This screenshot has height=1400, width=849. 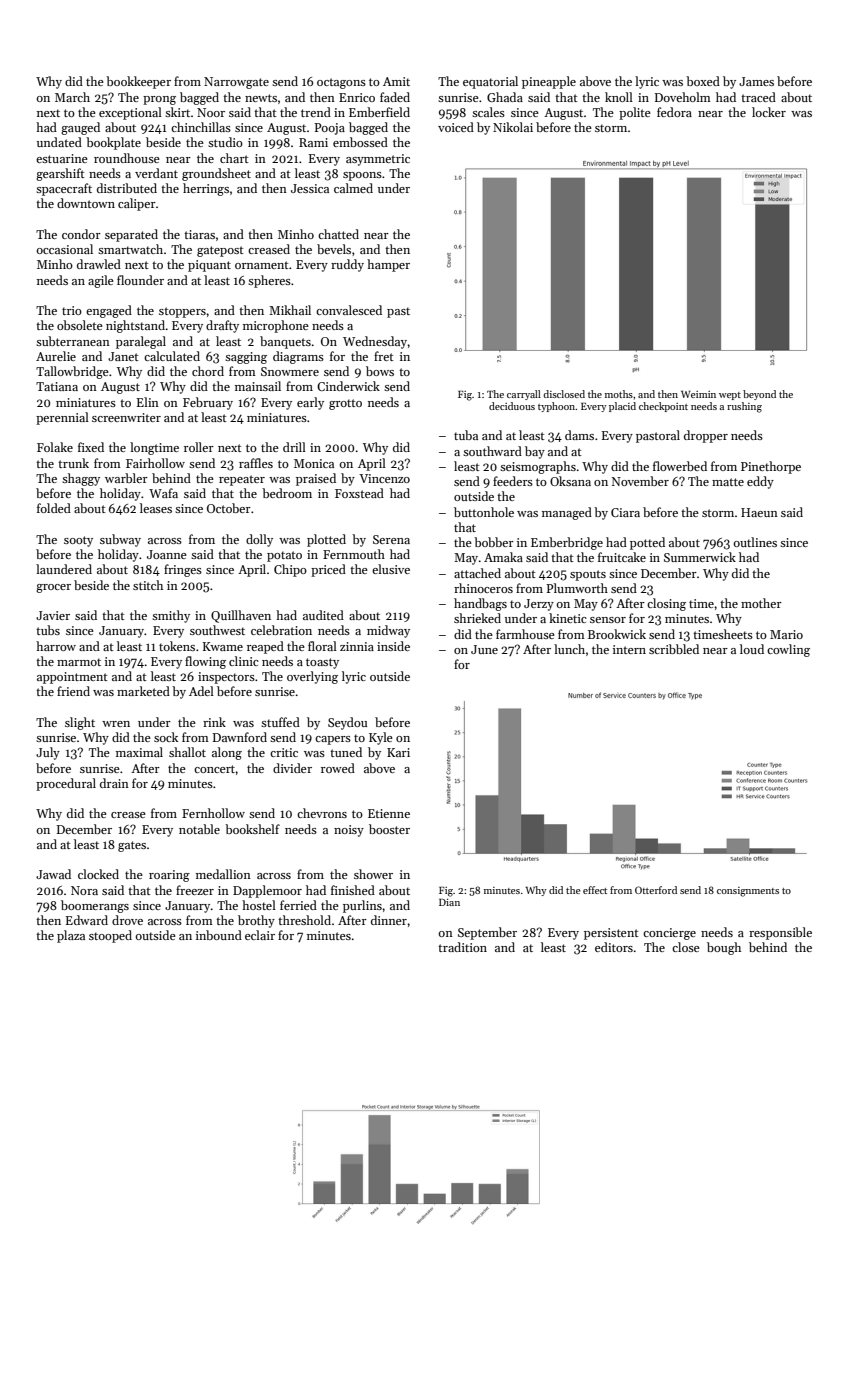 What do you see at coordinates (66, 784) in the screenshot?
I see `procedural` at bounding box center [66, 784].
